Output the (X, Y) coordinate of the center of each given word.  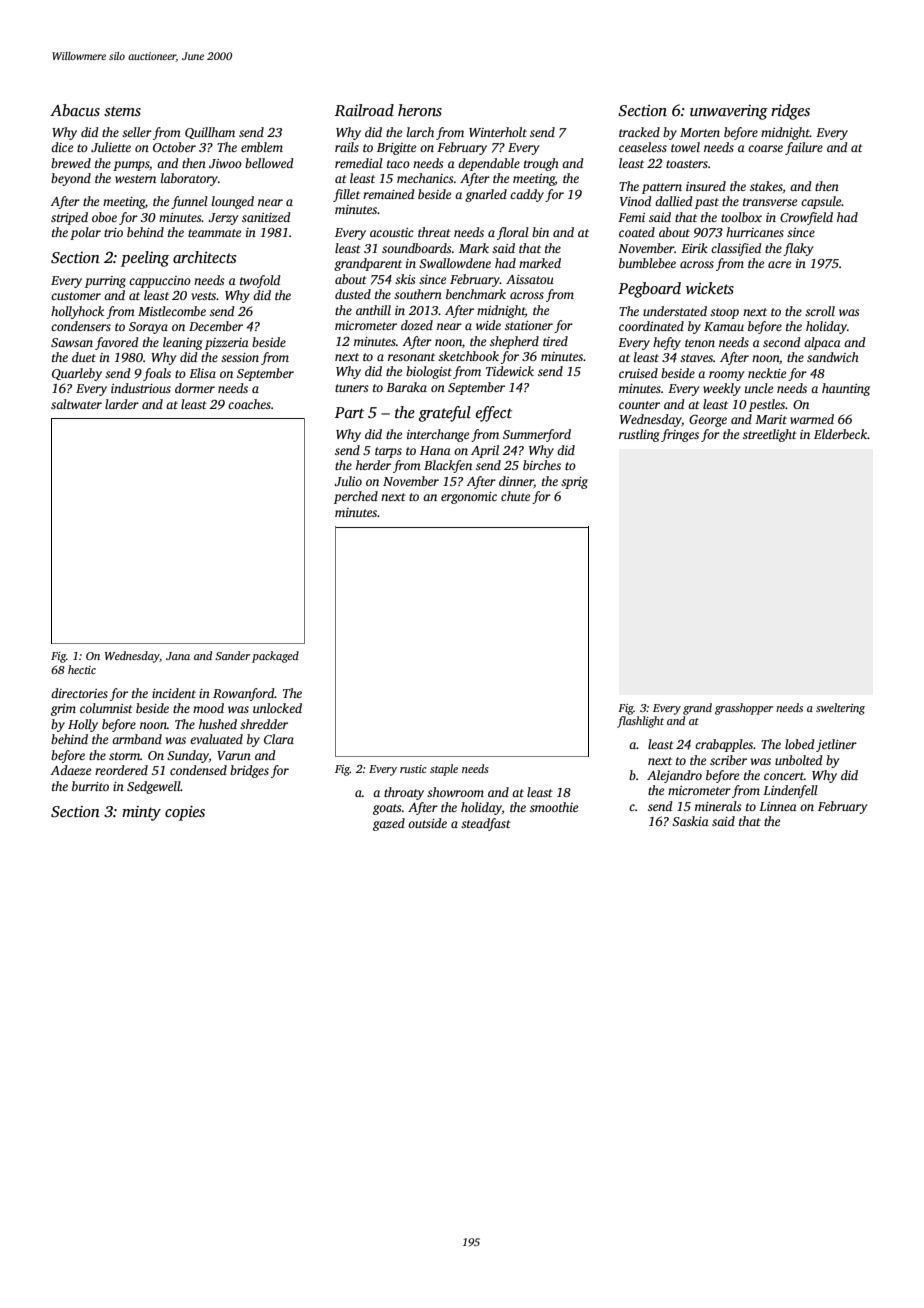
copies (185, 813)
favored (117, 343)
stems (122, 111)
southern (418, 294)
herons (420, 110)
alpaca (822, 343)
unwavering (729, 112)
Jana (178, 656)
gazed (389, 824)
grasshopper (744, 709)
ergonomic (469, 498)
